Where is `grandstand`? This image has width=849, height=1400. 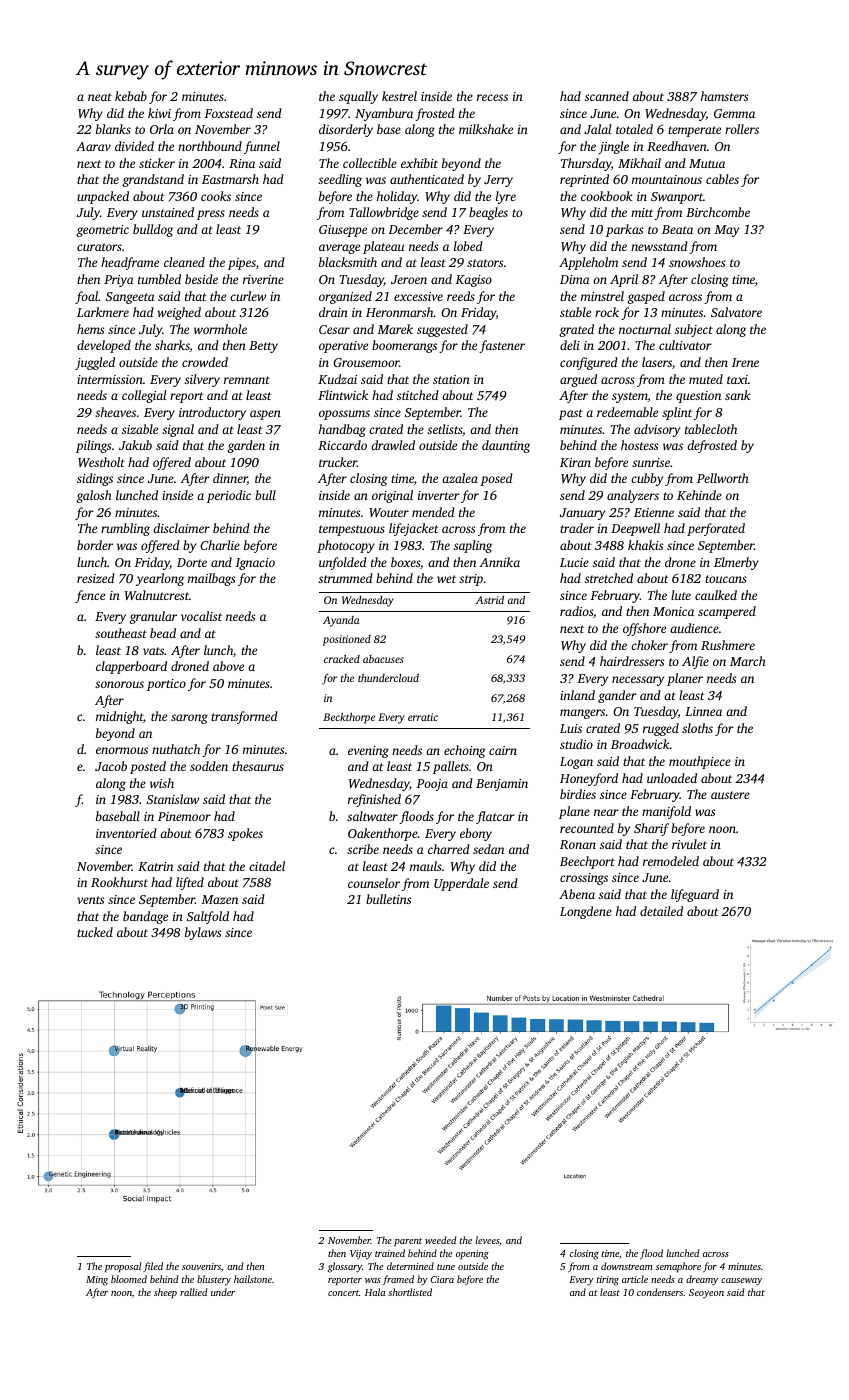 grandstand is located at coordinates (153, 180).
